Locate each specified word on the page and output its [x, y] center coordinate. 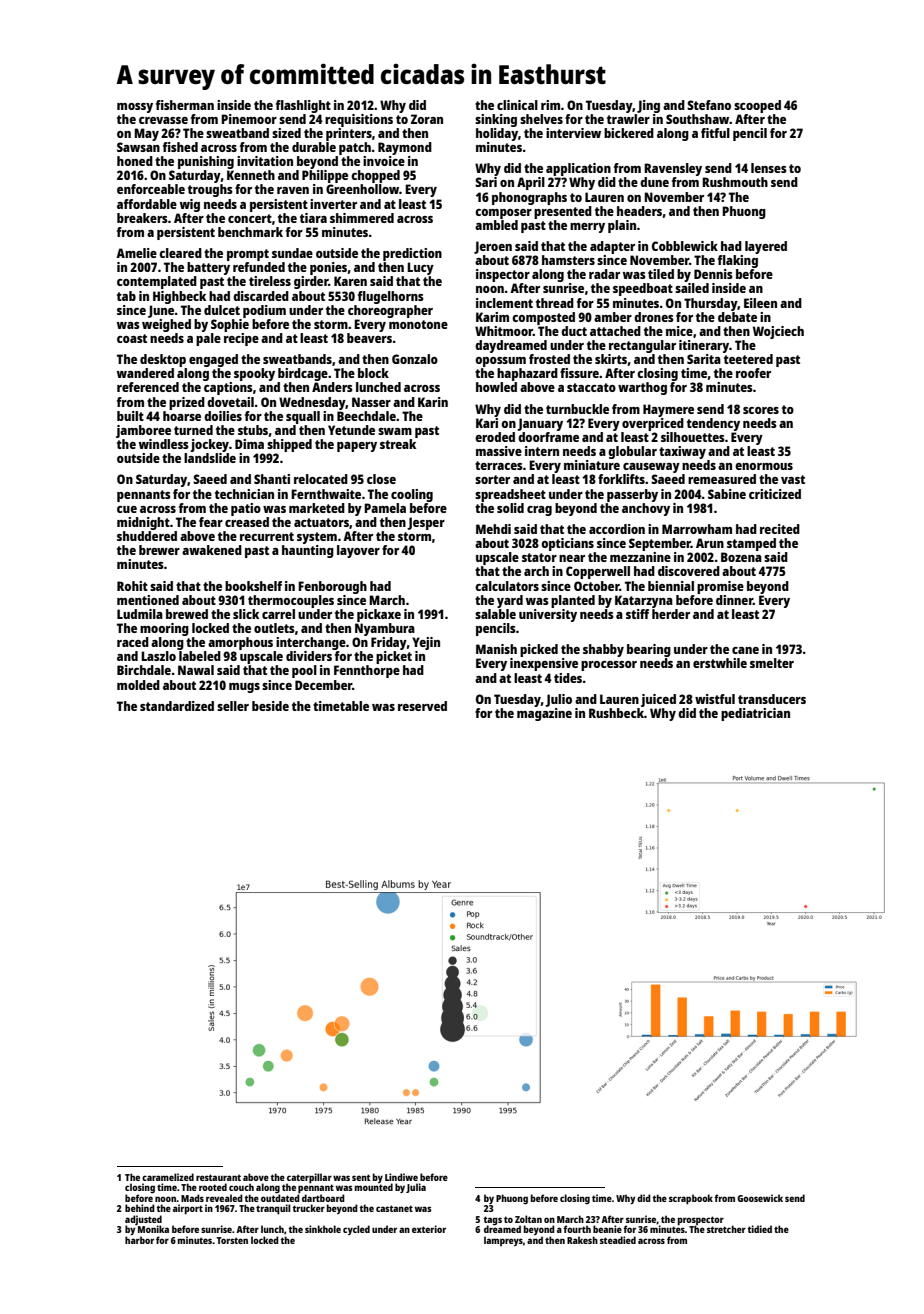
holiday [497, 134]
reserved [422, 706]
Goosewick [760, 1198]
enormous [764, 466]
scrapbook [691, 1199]
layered [766, 247]
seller [233, 706]
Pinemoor [249, 119]
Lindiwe [401, 1177]
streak [398, 444]
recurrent [267, 536]
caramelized [168, 1177]
